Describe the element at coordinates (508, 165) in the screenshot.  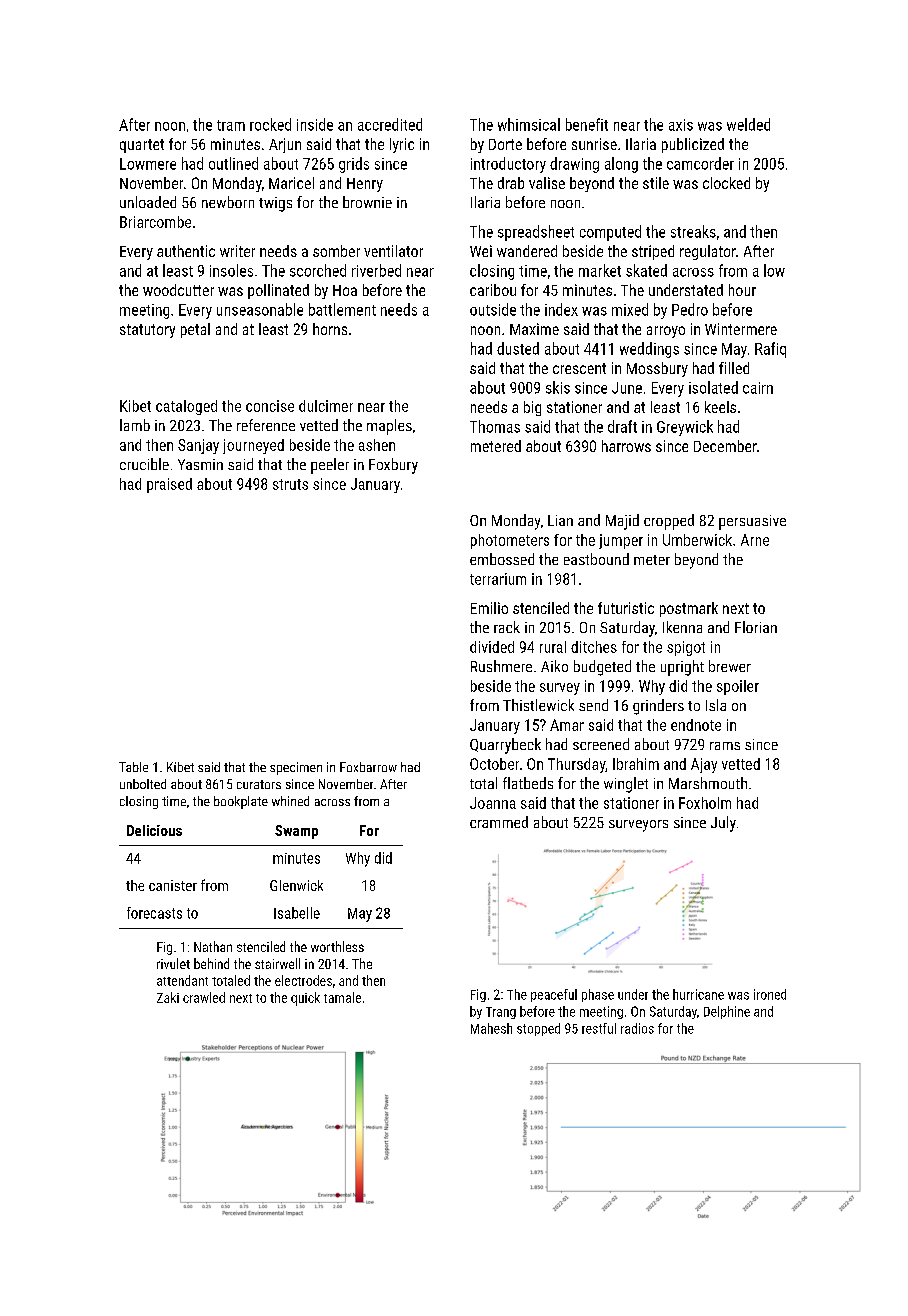
I see `introductory` at that location.
